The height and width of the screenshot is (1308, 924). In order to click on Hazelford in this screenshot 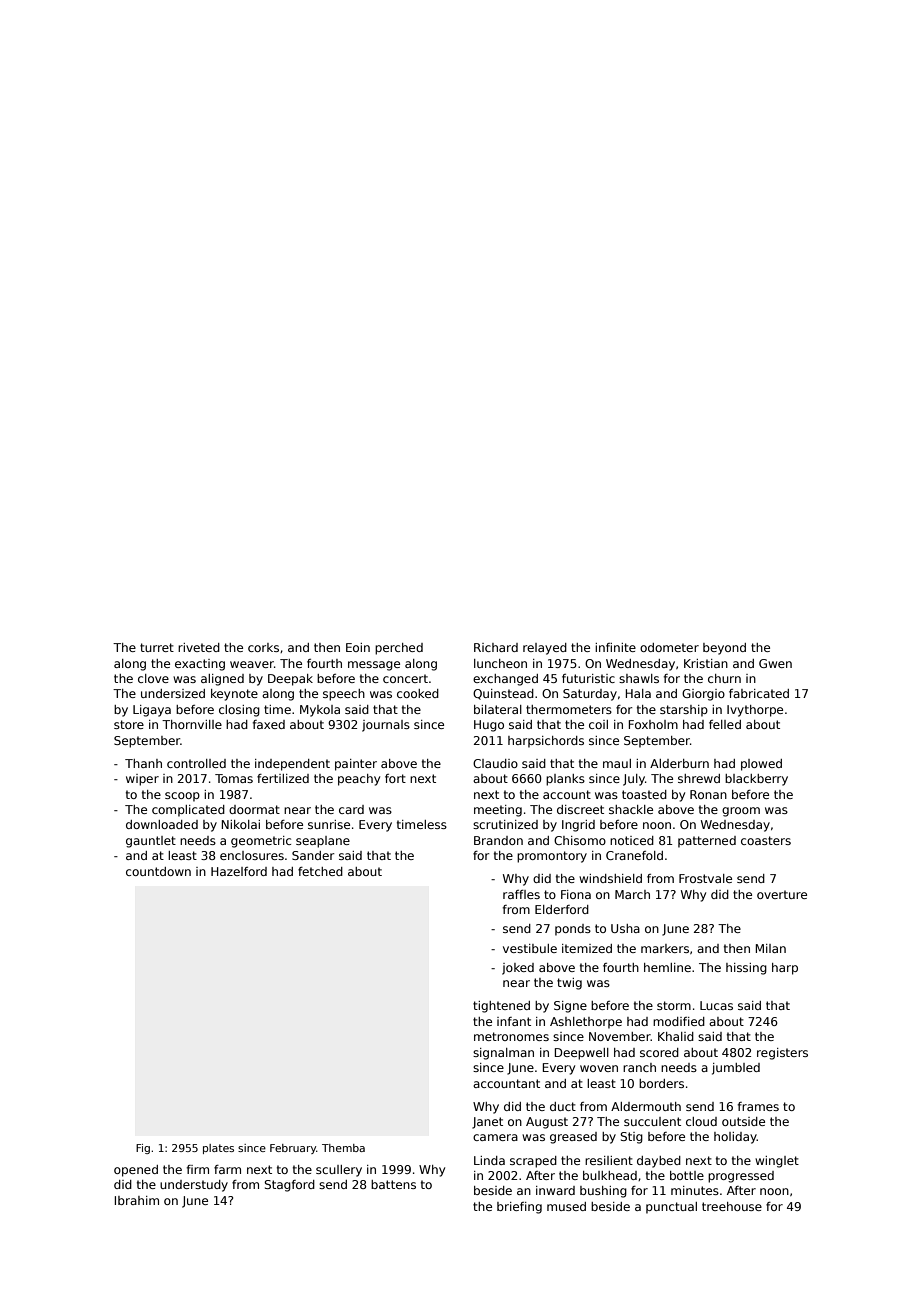, I will do `click(239, 871)`.
